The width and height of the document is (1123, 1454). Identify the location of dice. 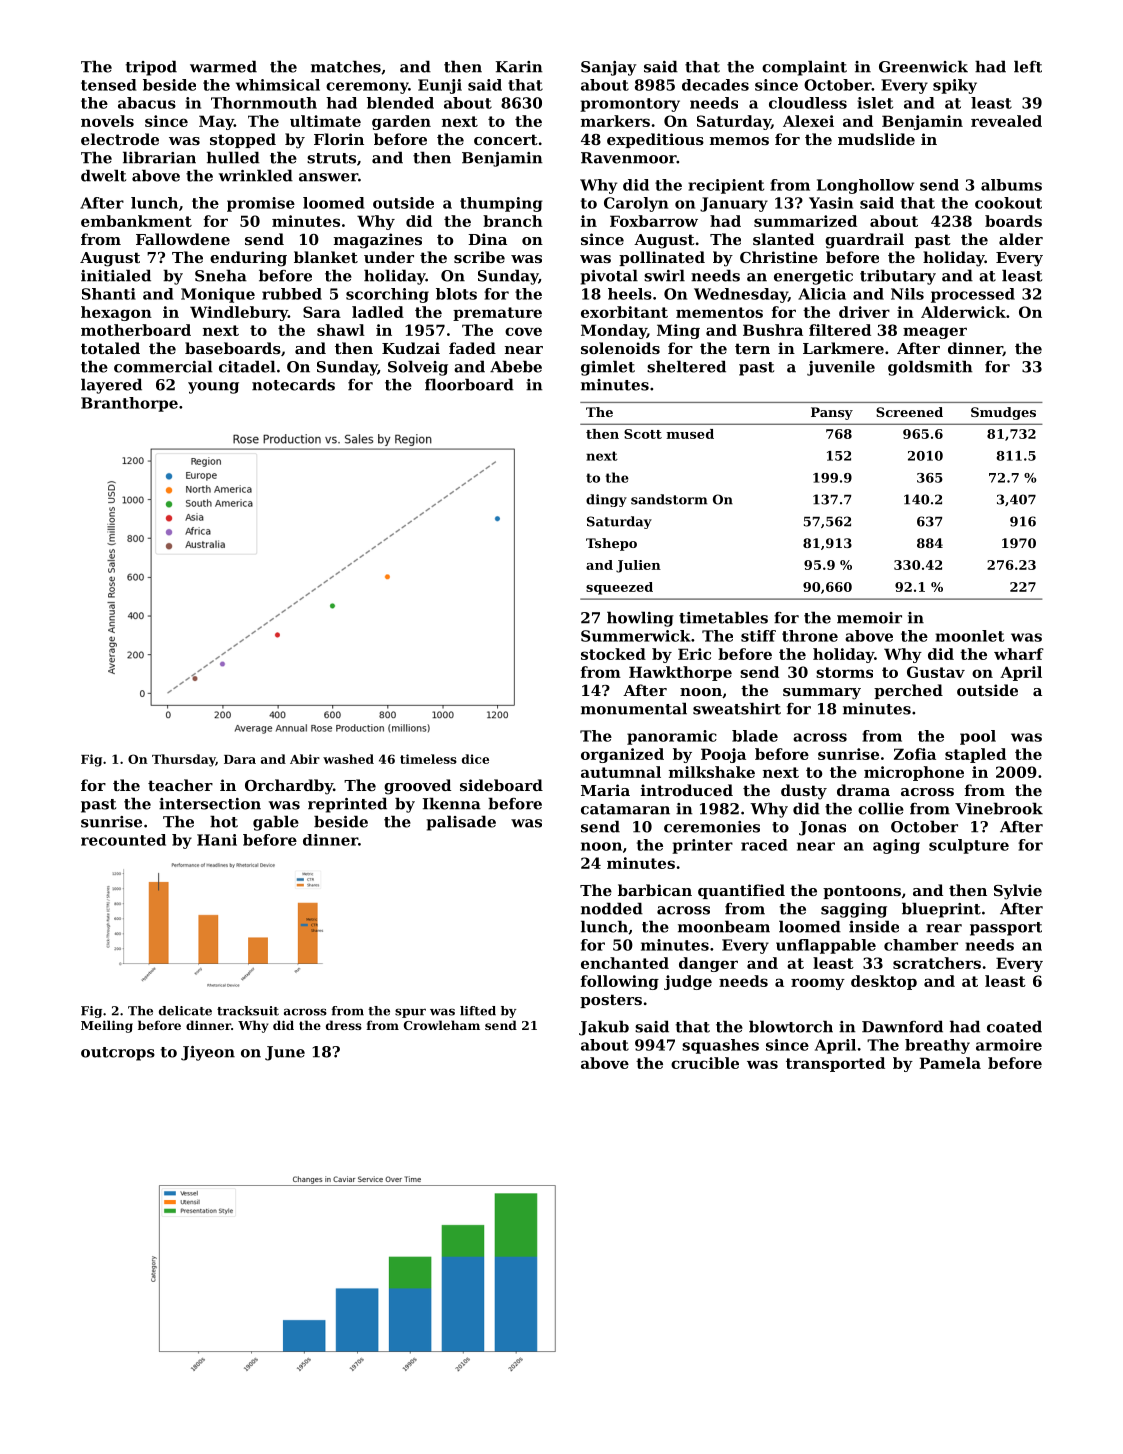
(475, 759).
